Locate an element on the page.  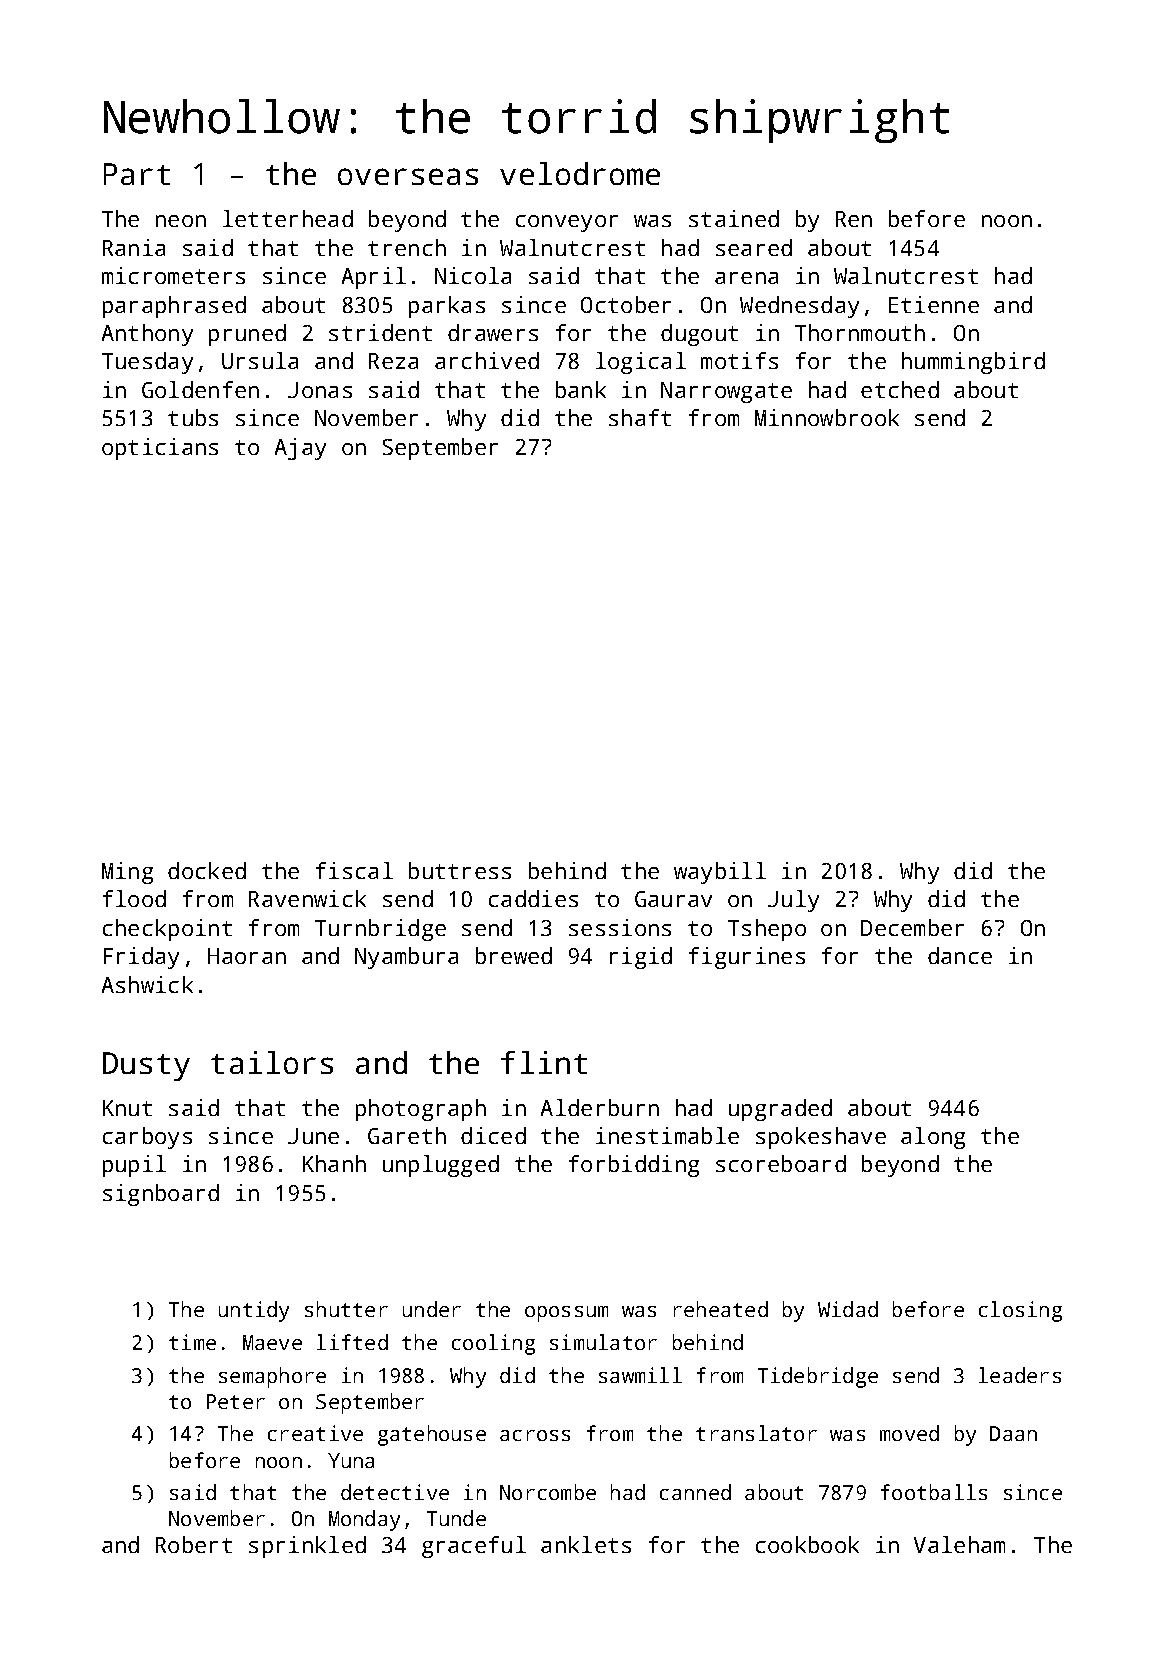
Robert is located at coordinates (194, 1544).
